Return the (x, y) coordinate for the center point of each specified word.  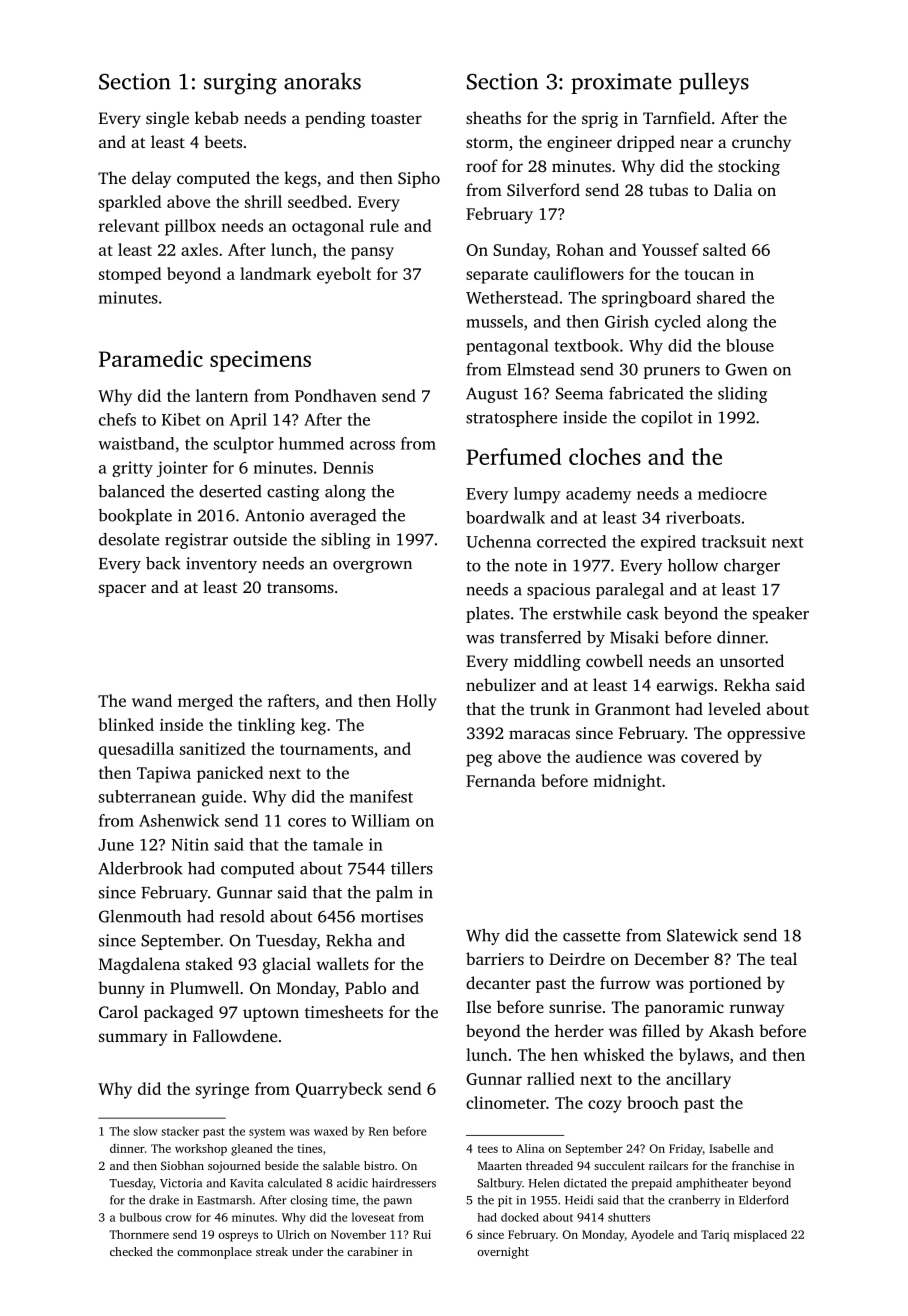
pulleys (714, 83)
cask (643, 613)
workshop (201, 1150)
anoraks (322, 81)
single (167, 119)
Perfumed (514, 456)
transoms (300, 588)
